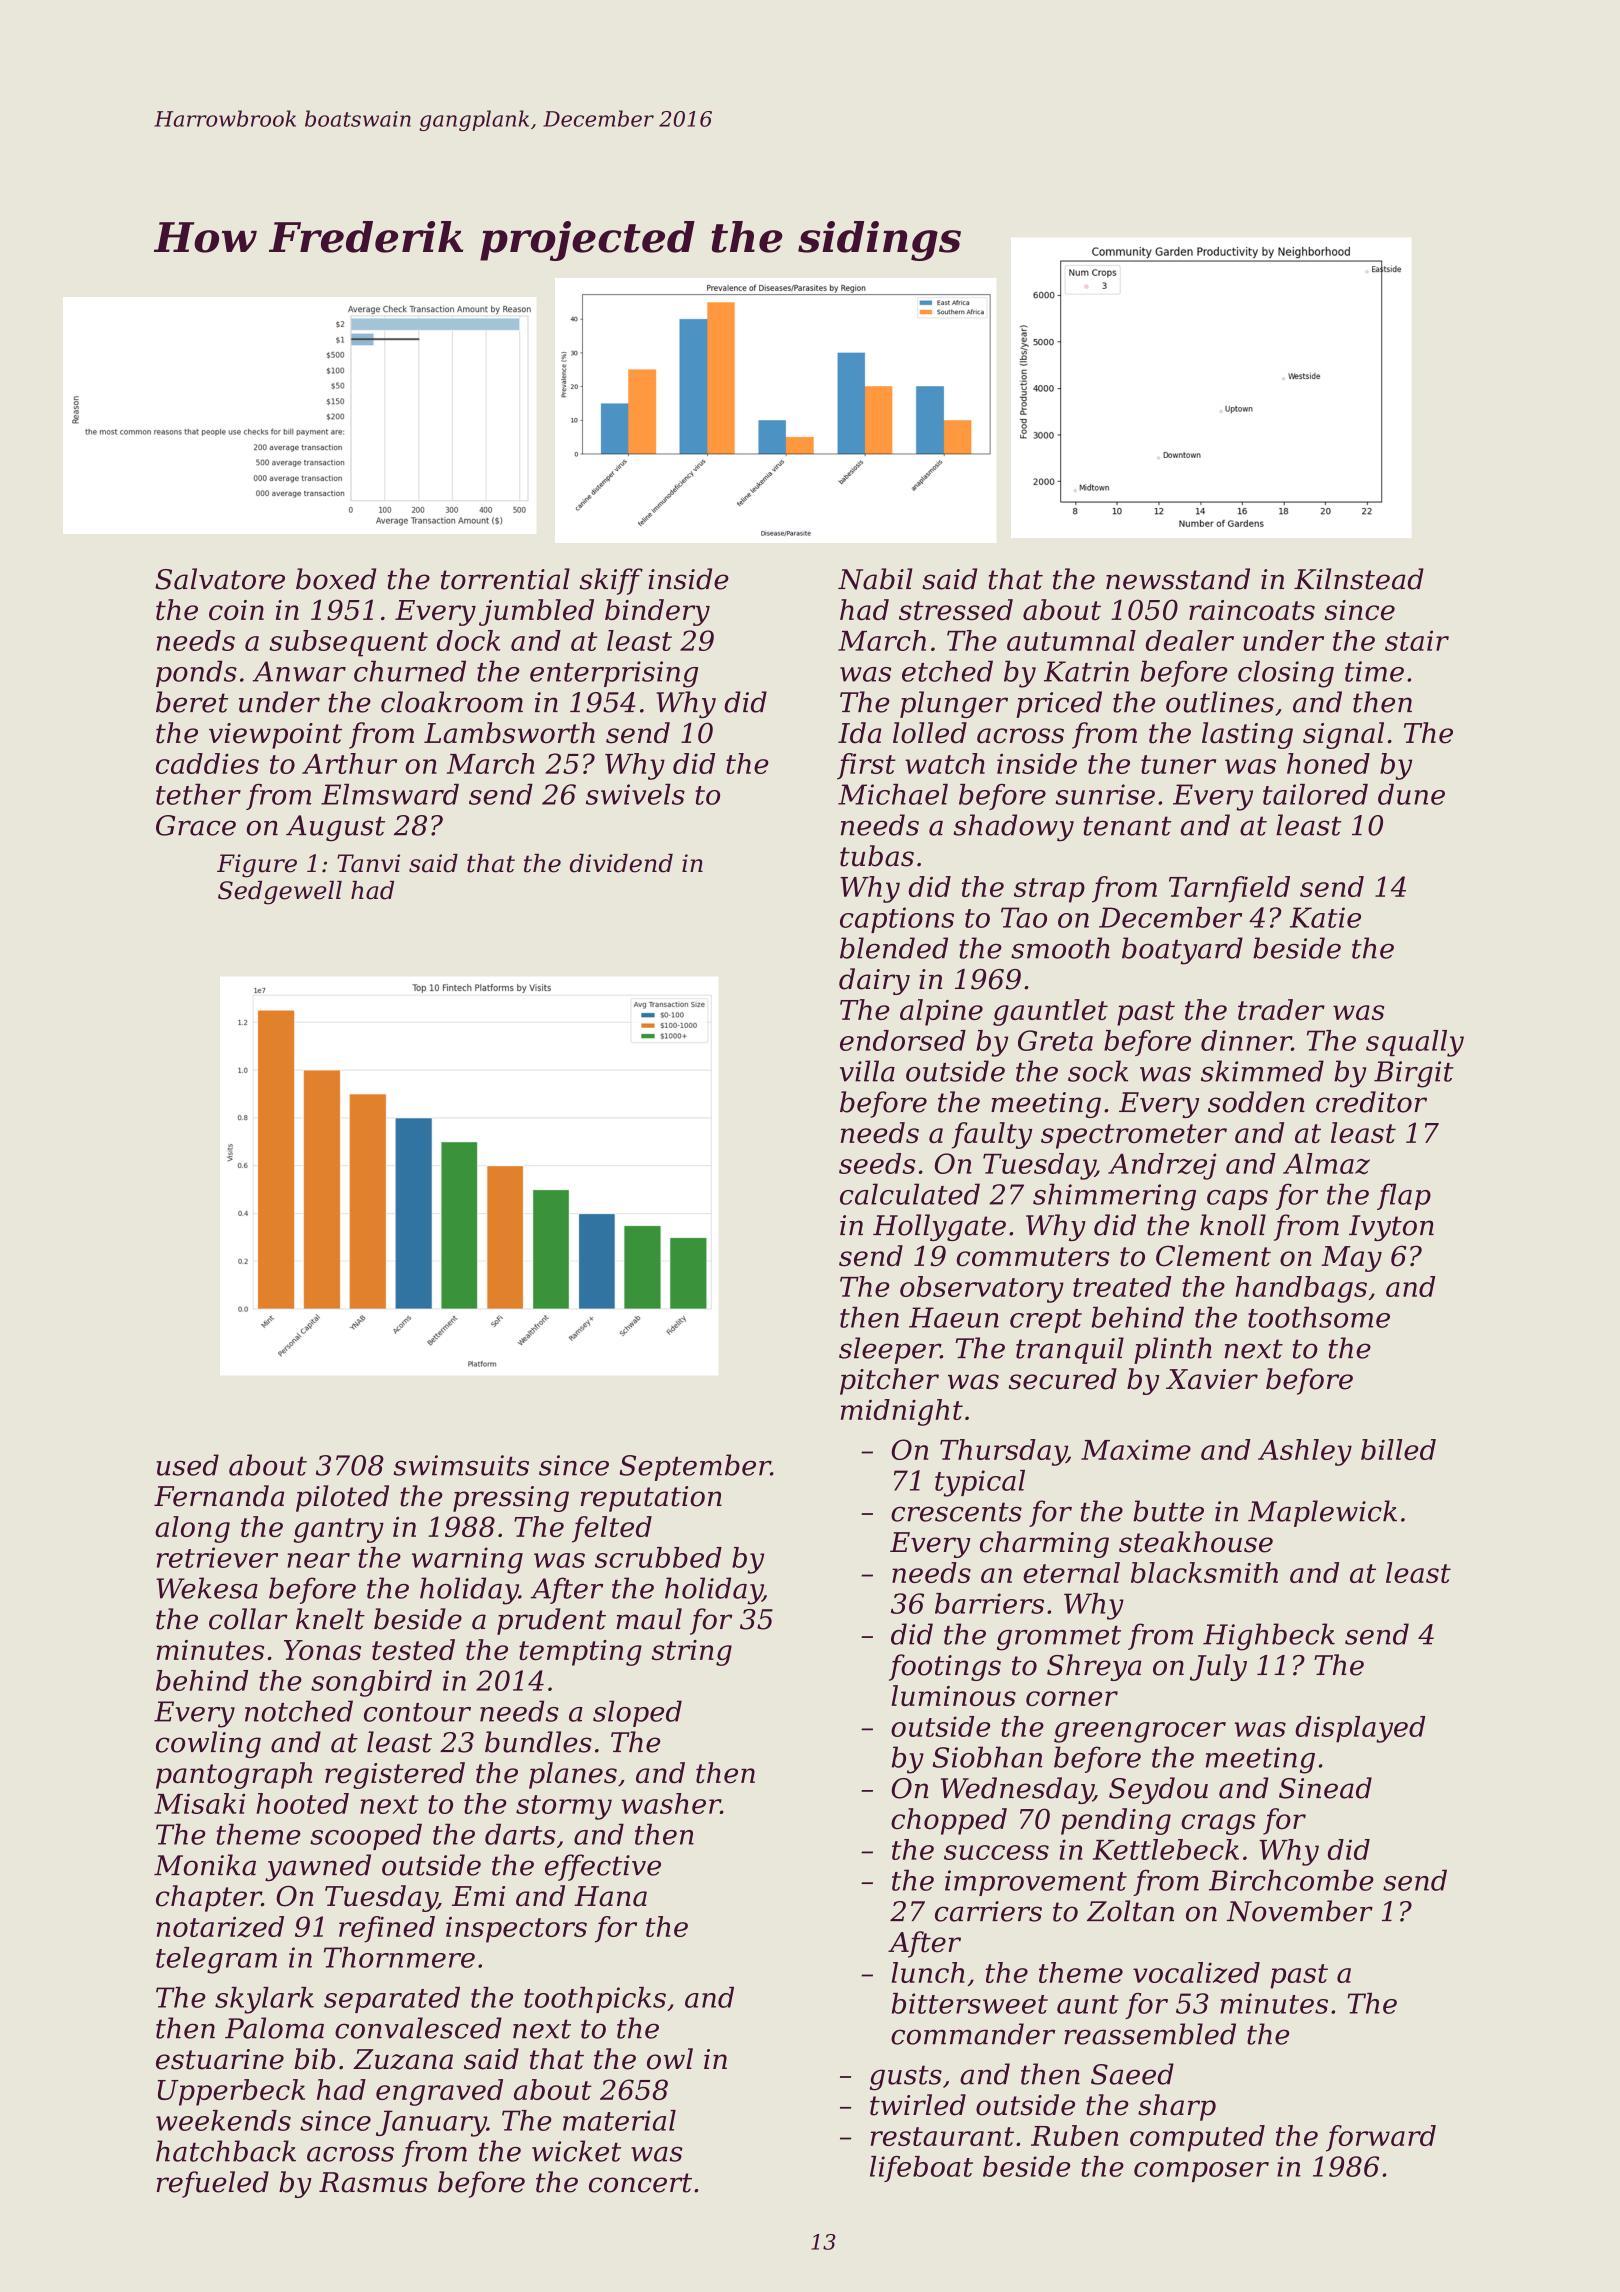  I want to click on boxed, so click(336, 579).
